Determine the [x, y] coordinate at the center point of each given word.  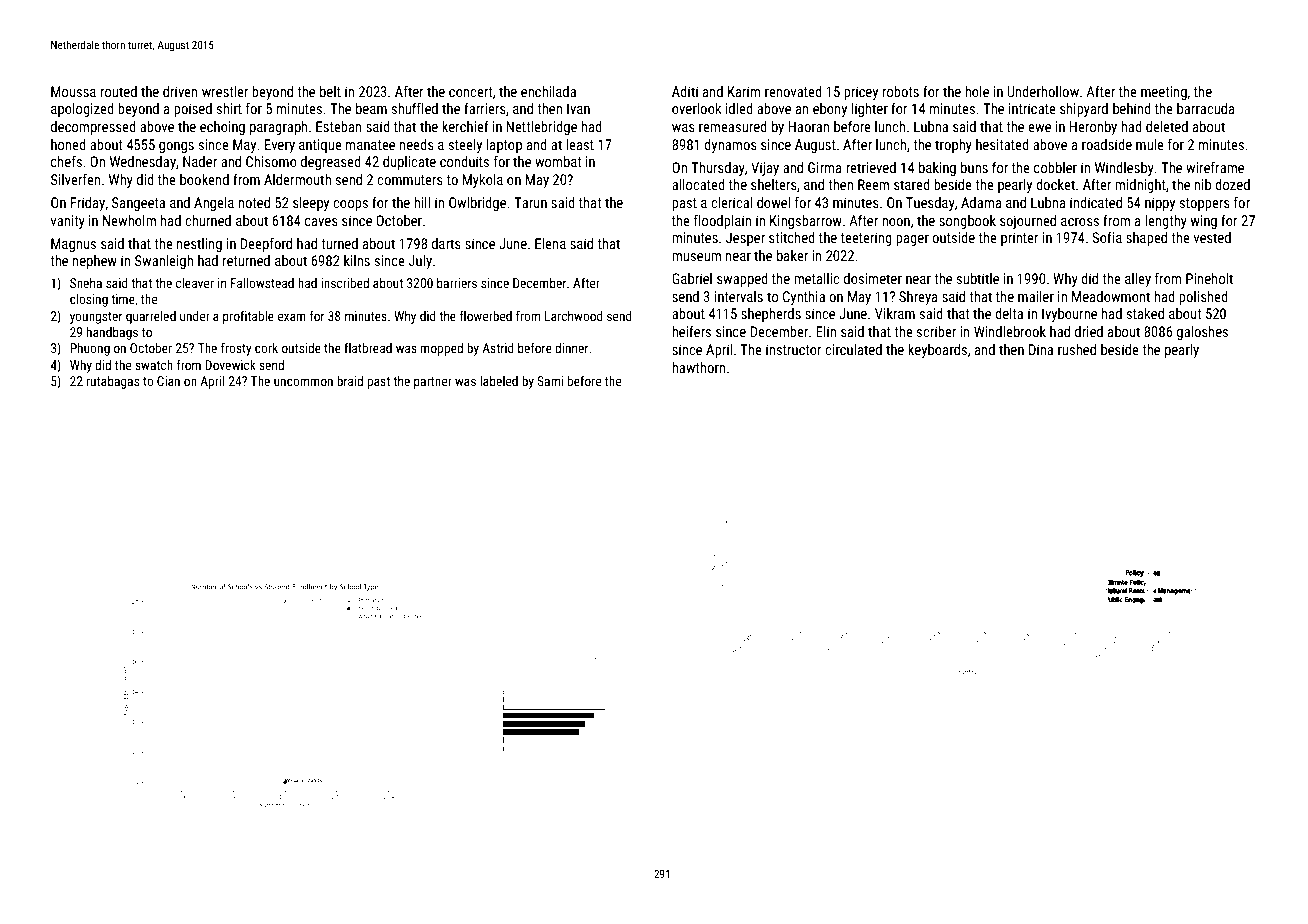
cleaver [195, 283]
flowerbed [486, 315]
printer [1020, 239]
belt [330, 91]
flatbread [368, 347]
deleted [1167, 126]
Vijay [765, 169]
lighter [869, 110]
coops [350, 205]
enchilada [548, 91]
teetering [866, 239]
